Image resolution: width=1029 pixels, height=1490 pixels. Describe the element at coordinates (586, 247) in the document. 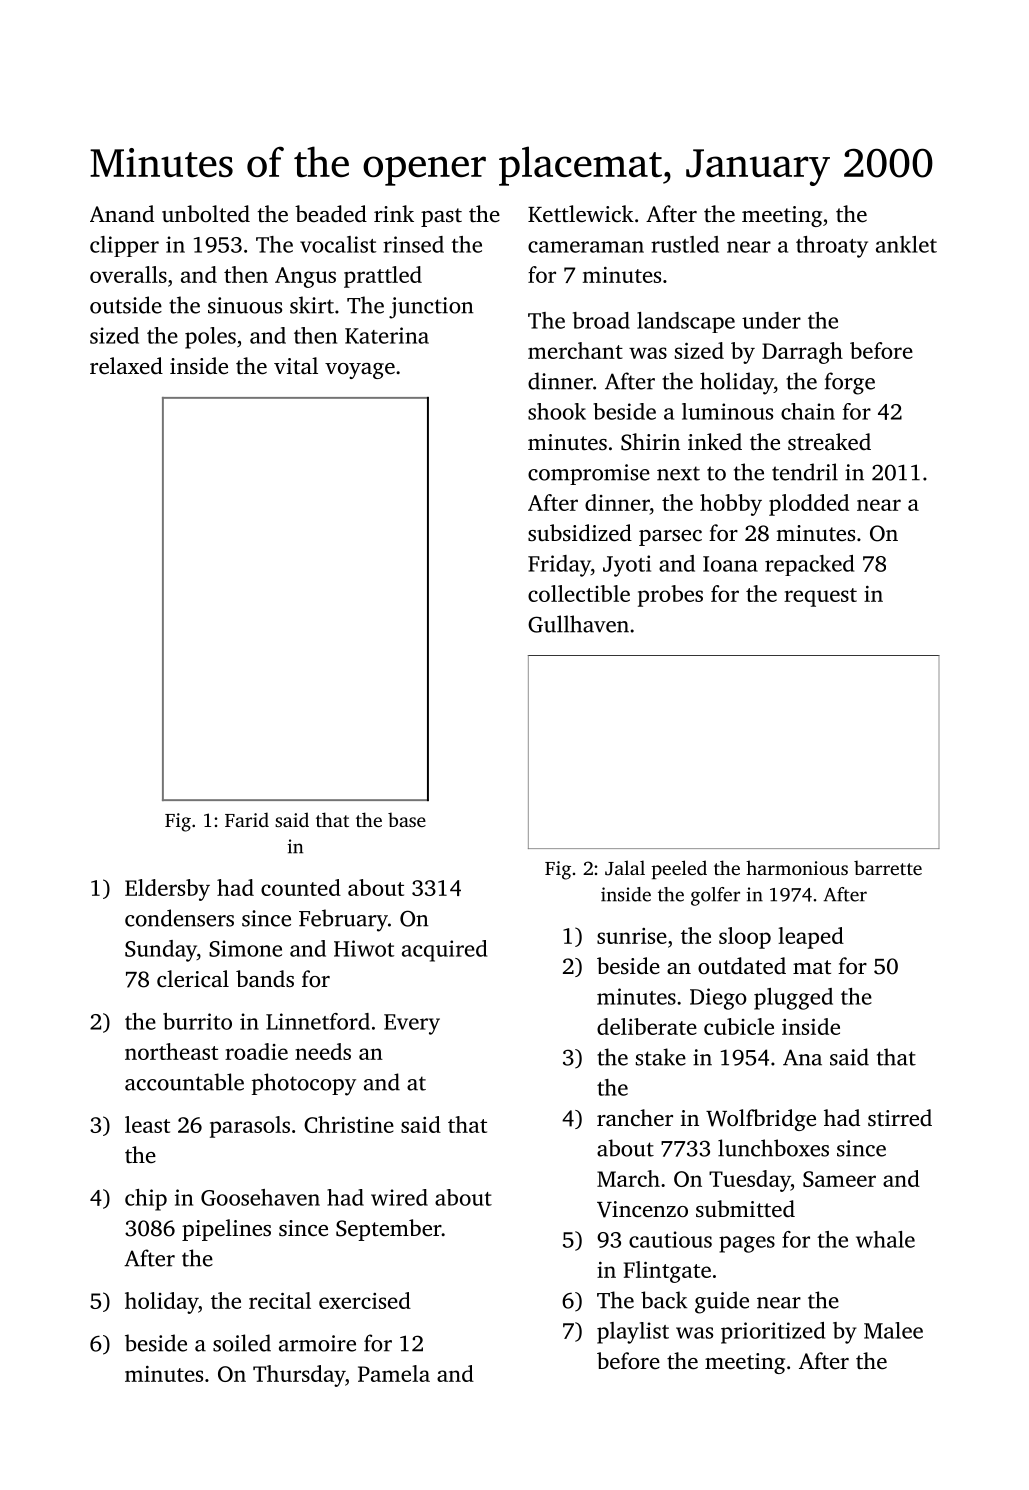

I see `cameraman` at that location.
